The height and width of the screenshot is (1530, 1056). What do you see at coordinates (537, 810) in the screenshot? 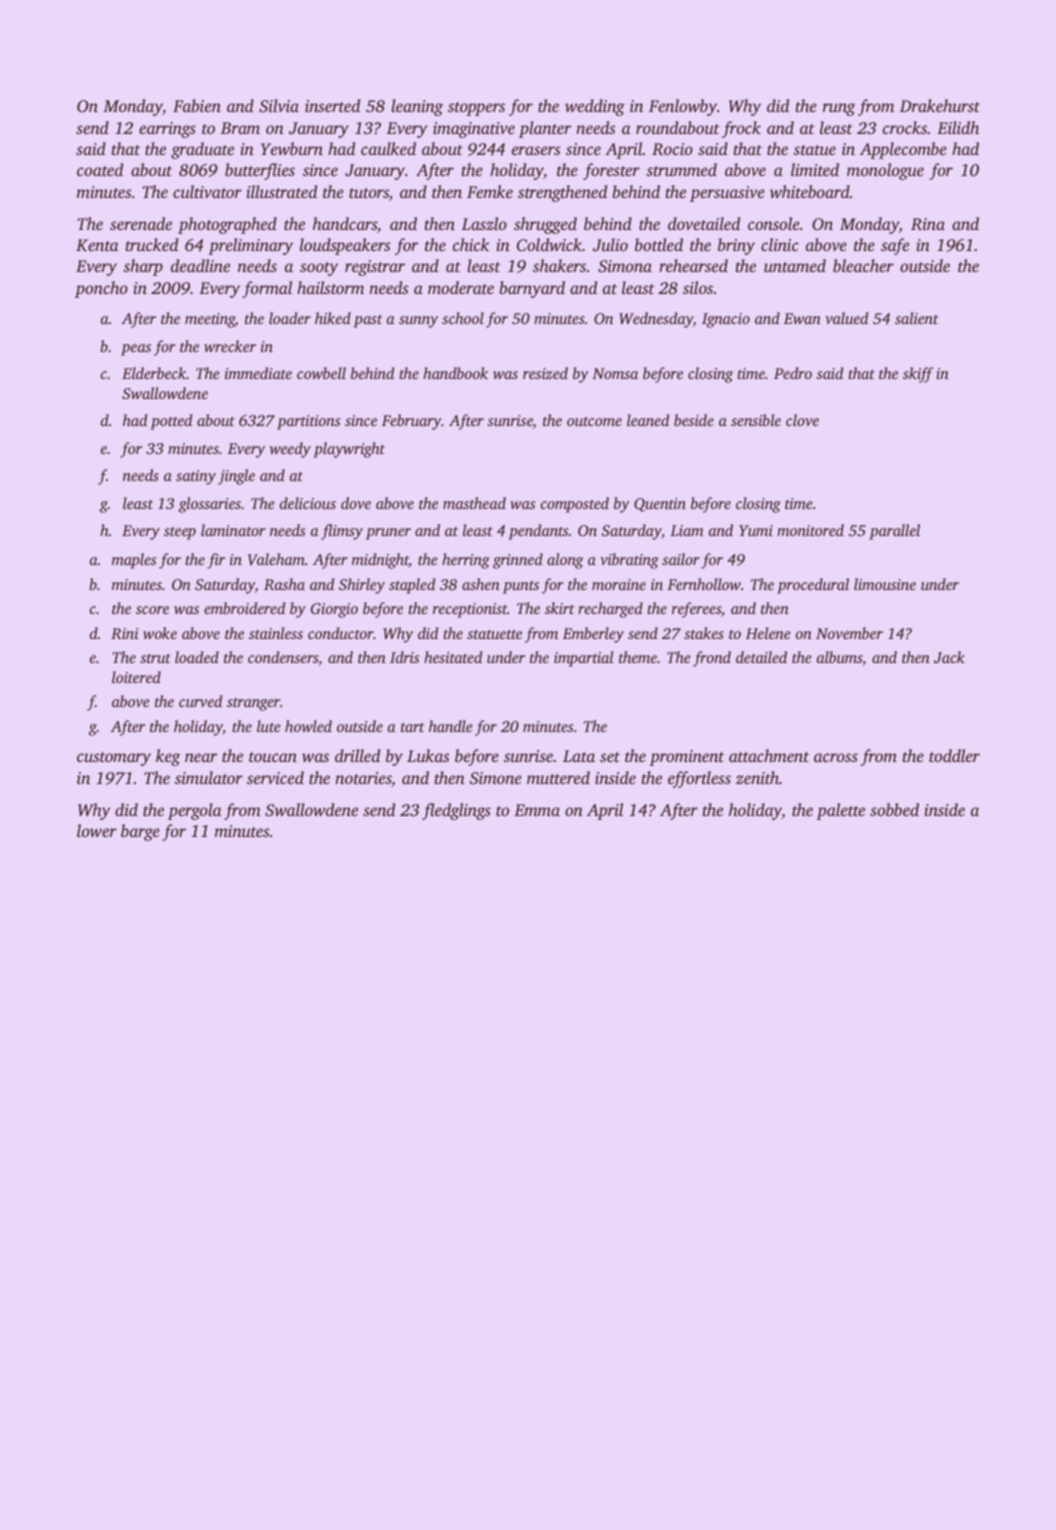
I see `Emma` at bounding box center [537, 810].
